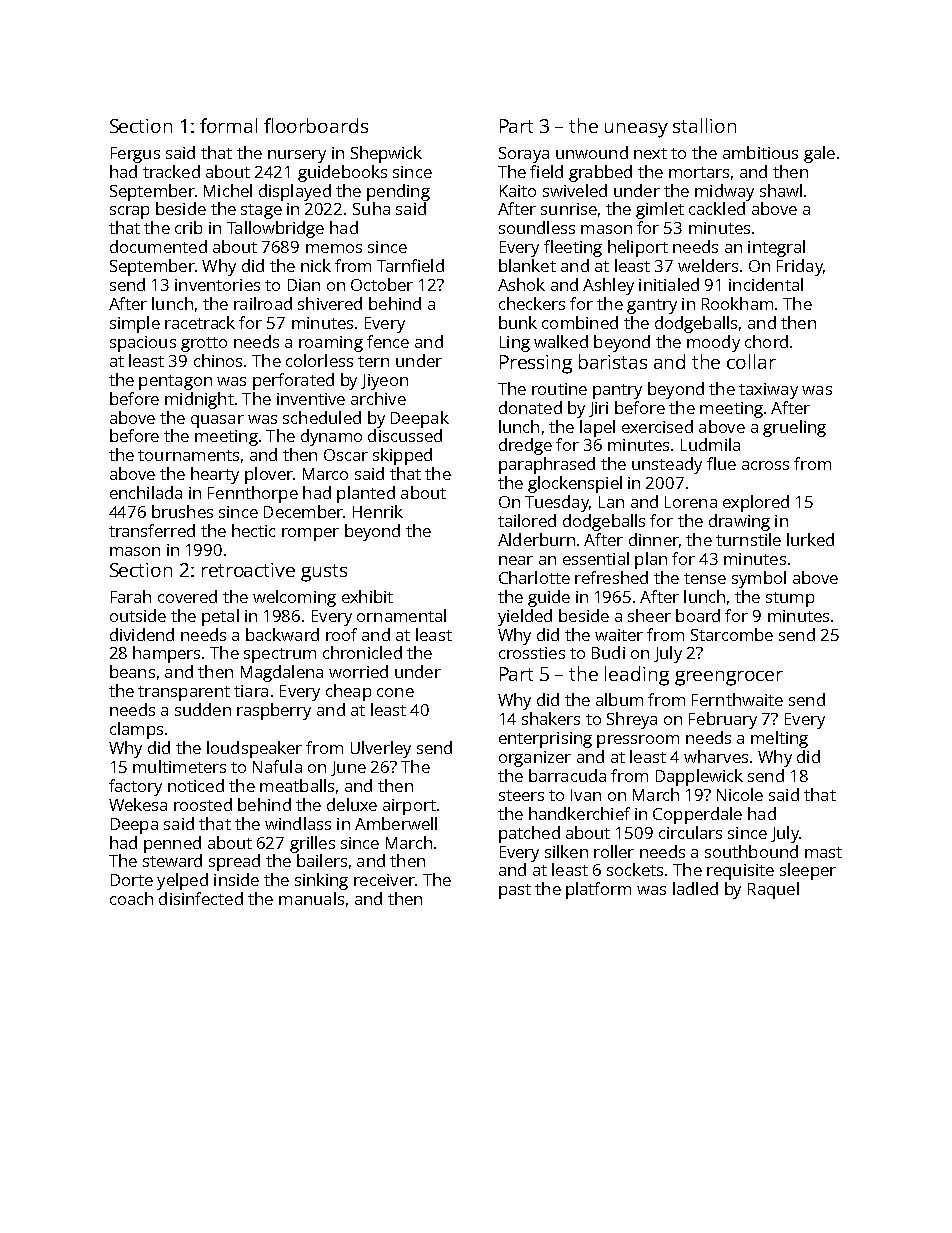 The width and height of the screenshot is (952, 1233). Describe the element at coordinates (760, 152) in the screenshot. I see `ambitious` at that location.
